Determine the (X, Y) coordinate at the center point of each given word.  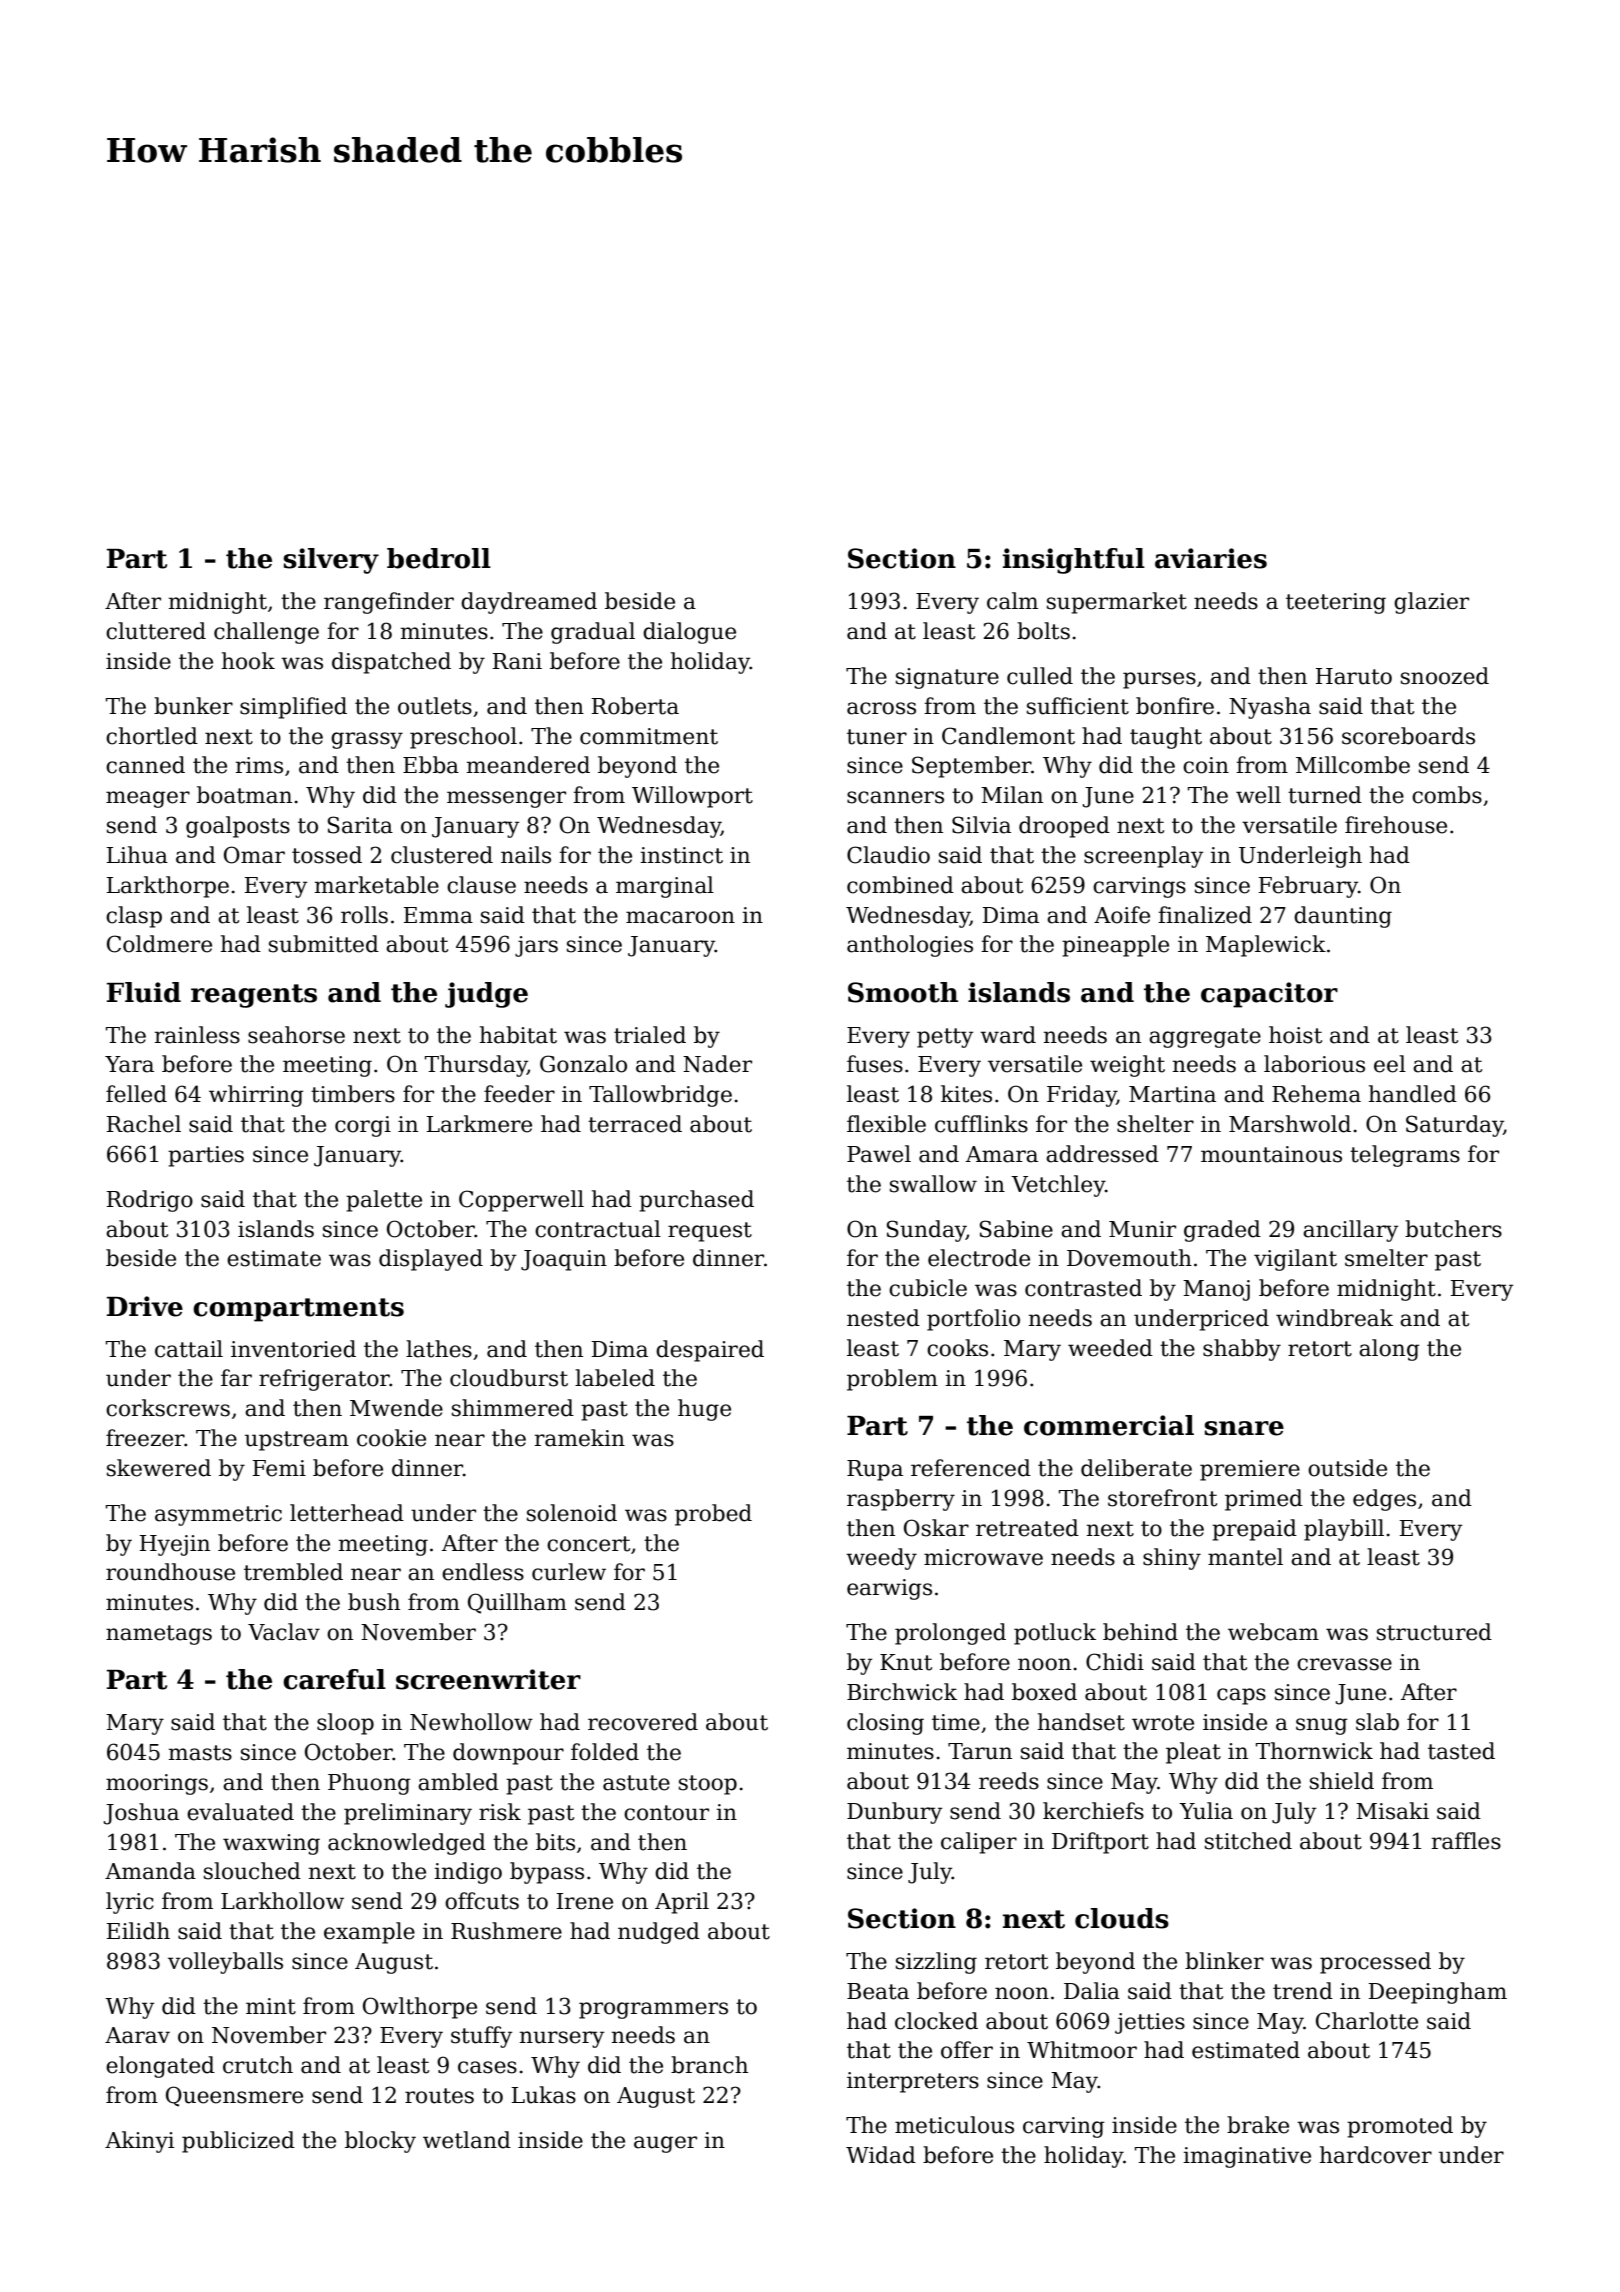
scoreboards (1408, 736)
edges (1384, 1500)
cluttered (156, 631)
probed (713, 1515)
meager (148, 799)
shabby (1242, 1350)
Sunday (926, 1231)
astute (636, 1783)
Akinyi (139, 2142)
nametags (159, 1635)
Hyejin (175, 1545)
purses (1159, 680)
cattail (189, 1349)
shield (1342, 1781)
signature (947, 678)
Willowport (692, 797)
